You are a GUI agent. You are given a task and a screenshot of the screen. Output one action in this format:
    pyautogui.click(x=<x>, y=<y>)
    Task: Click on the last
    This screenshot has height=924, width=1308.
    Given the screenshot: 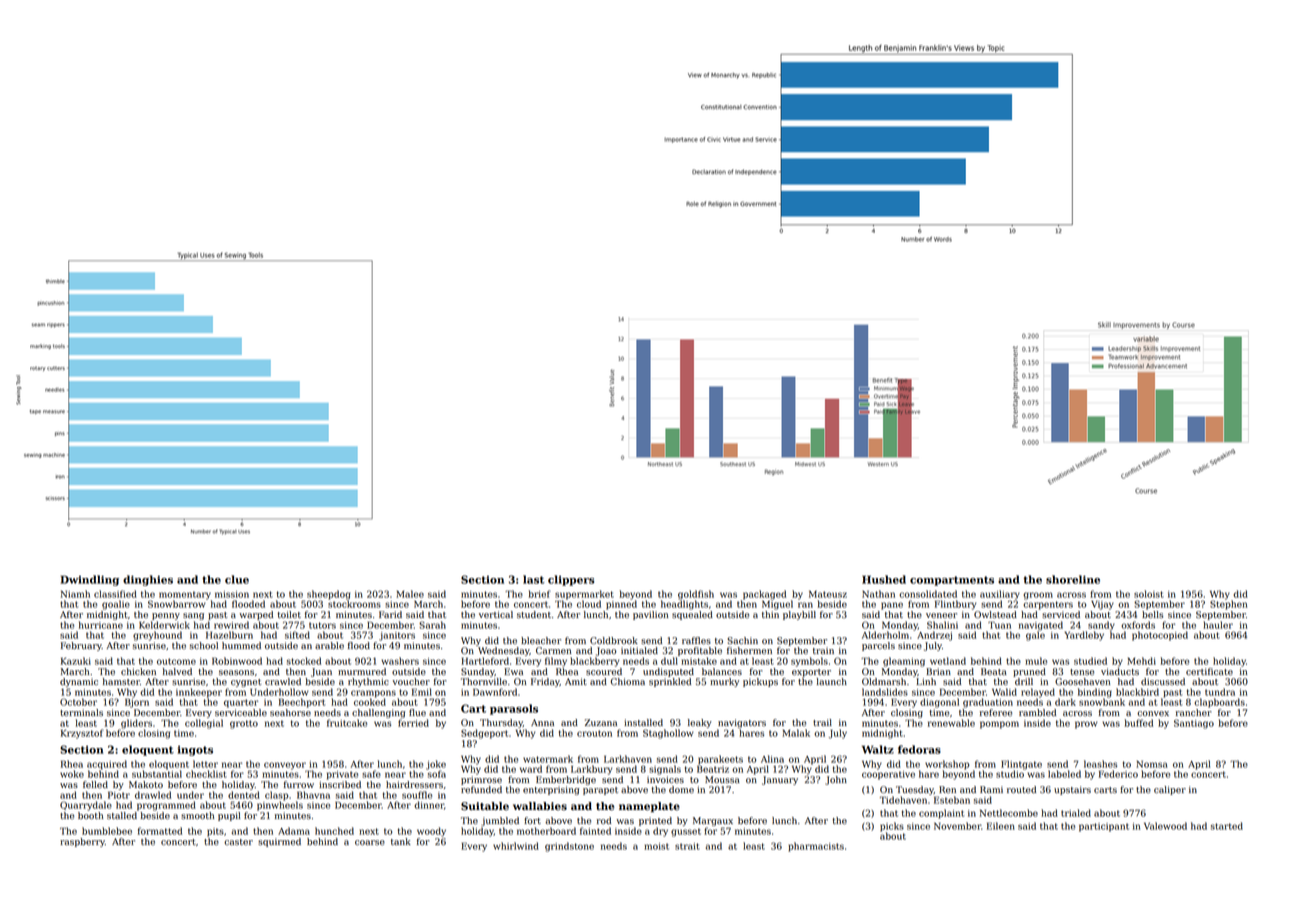 What is the action you would take?
    pyautogui.click(x=534, y=579)
